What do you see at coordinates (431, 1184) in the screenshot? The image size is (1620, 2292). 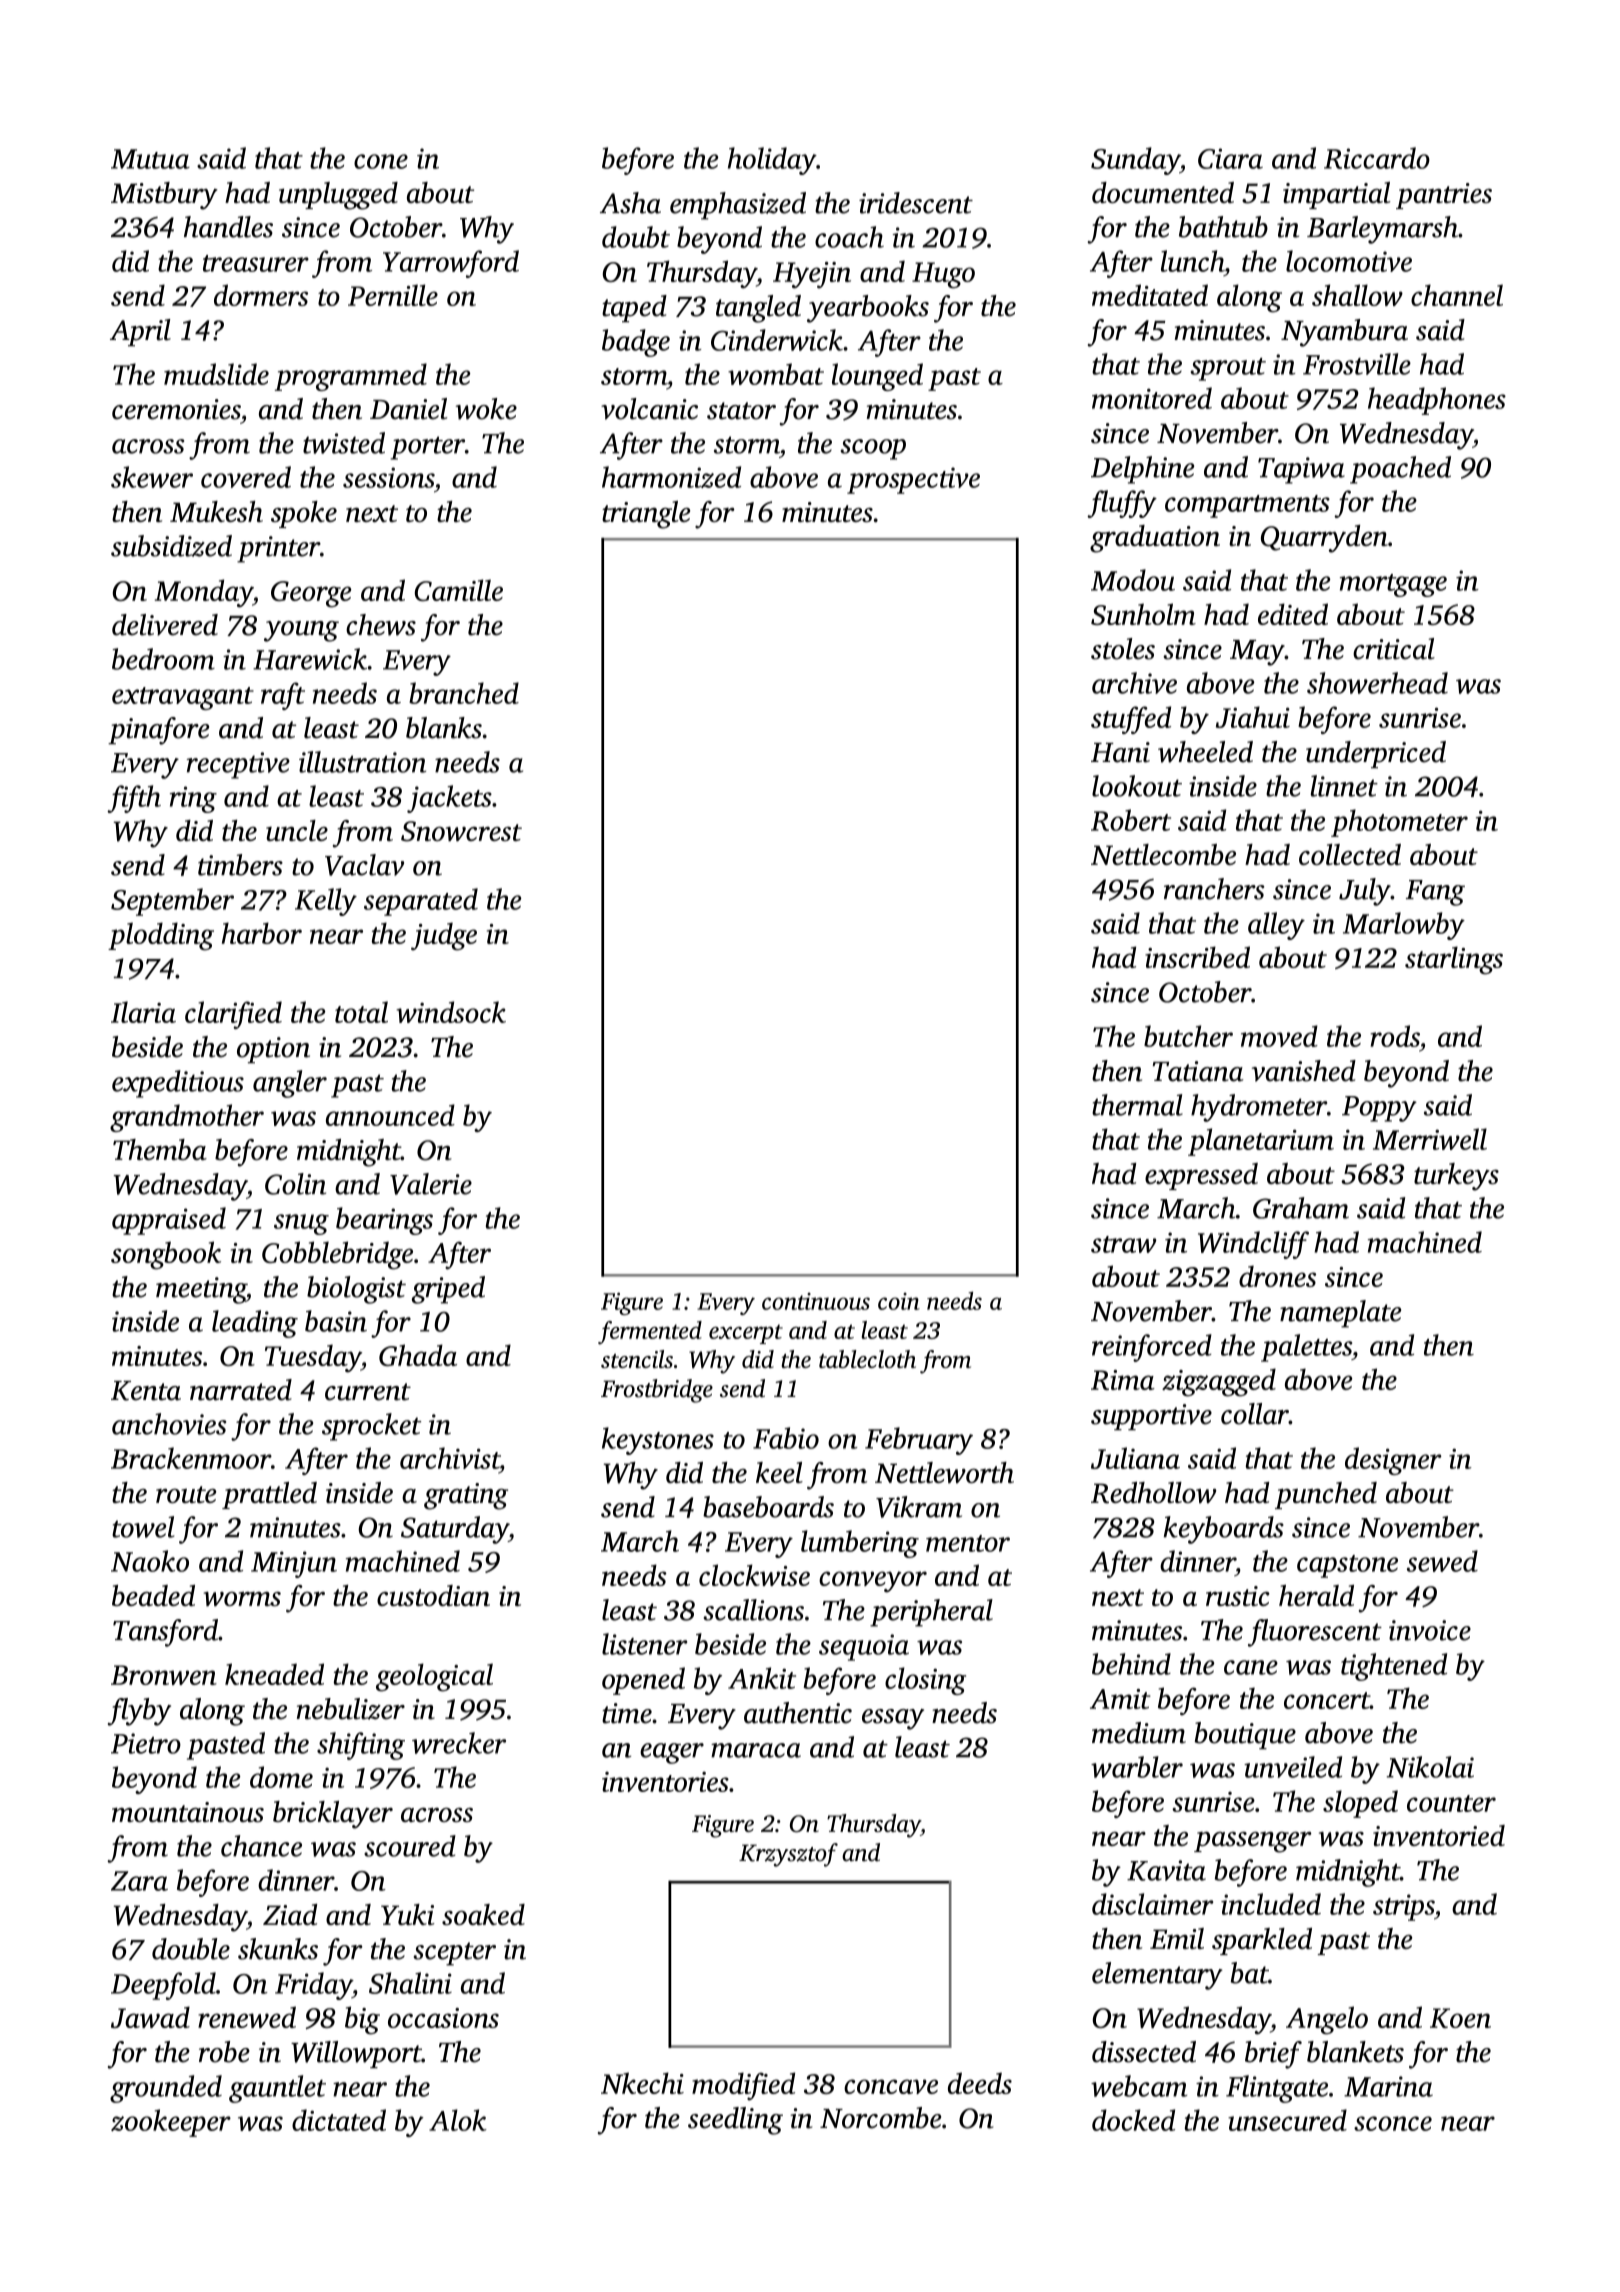 I see `Valerie` at bounding box center [431, 1184].
